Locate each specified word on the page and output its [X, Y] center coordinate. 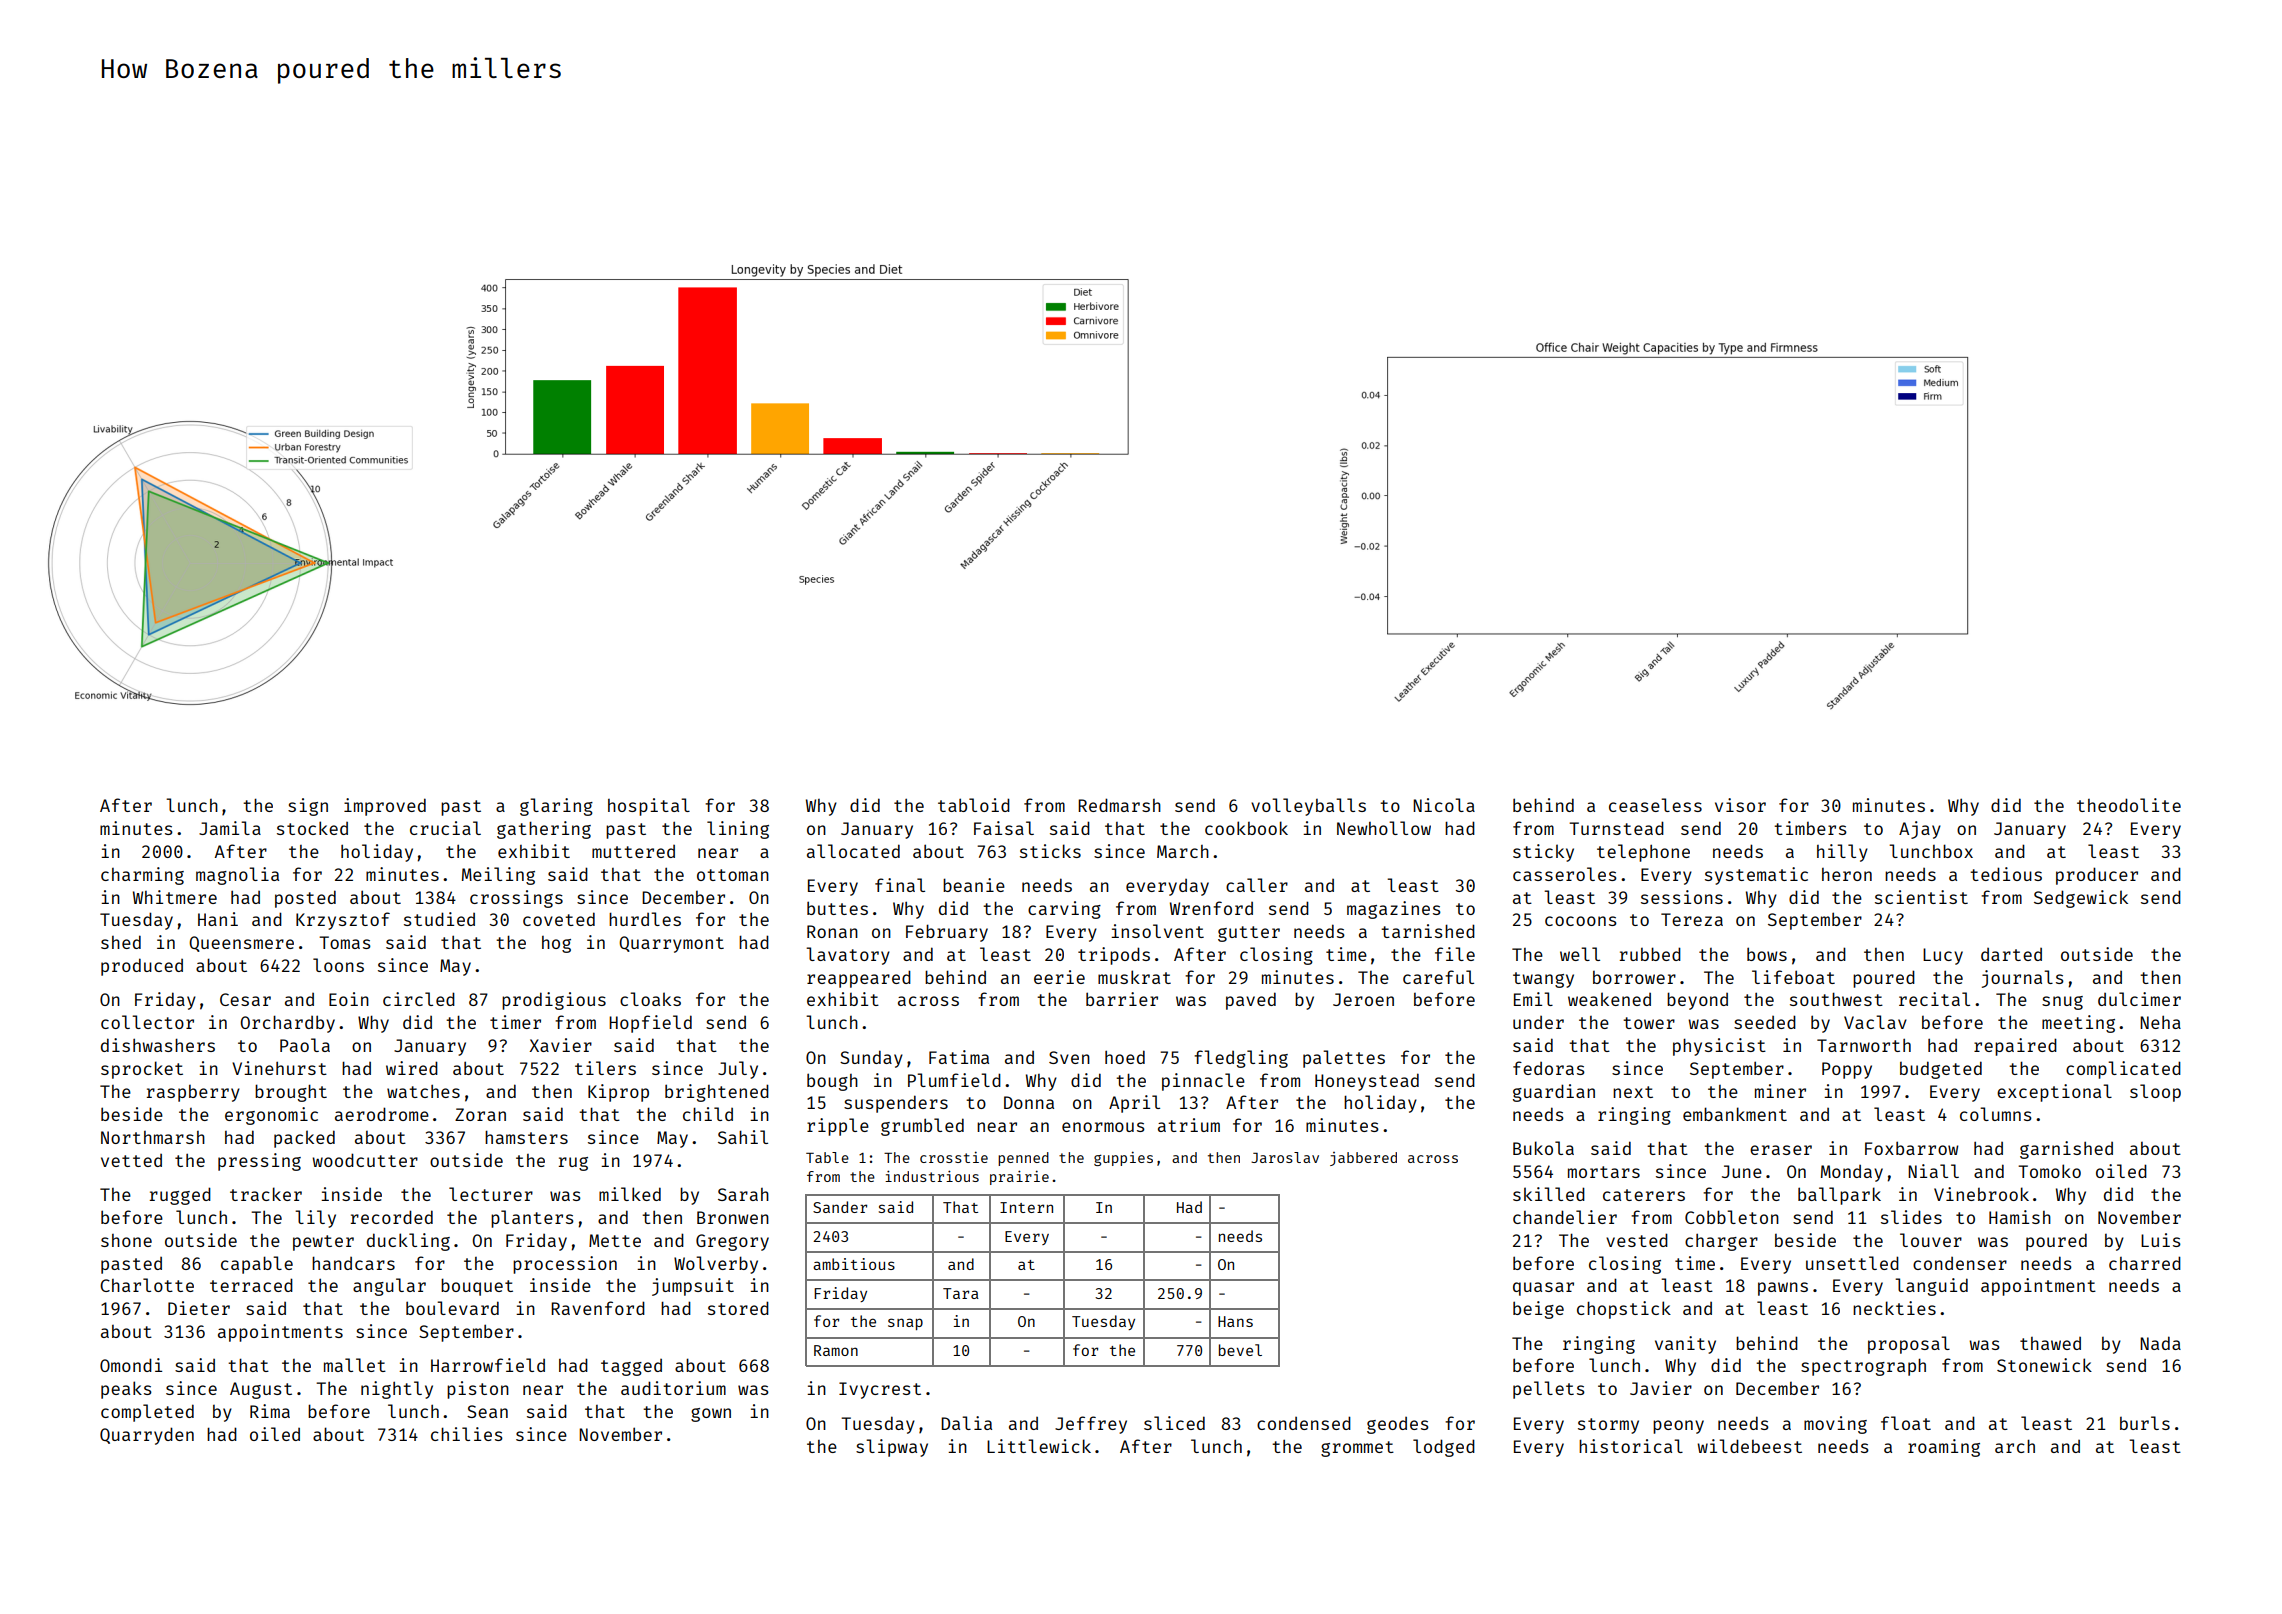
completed [147, 1413]
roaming [1944, 1448]
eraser [1781, 1150]
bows [1767, 954]
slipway [892, 1448]
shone [126, 1240]
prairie [1019, 1177]
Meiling [498, 876]
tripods [1114, 956]
